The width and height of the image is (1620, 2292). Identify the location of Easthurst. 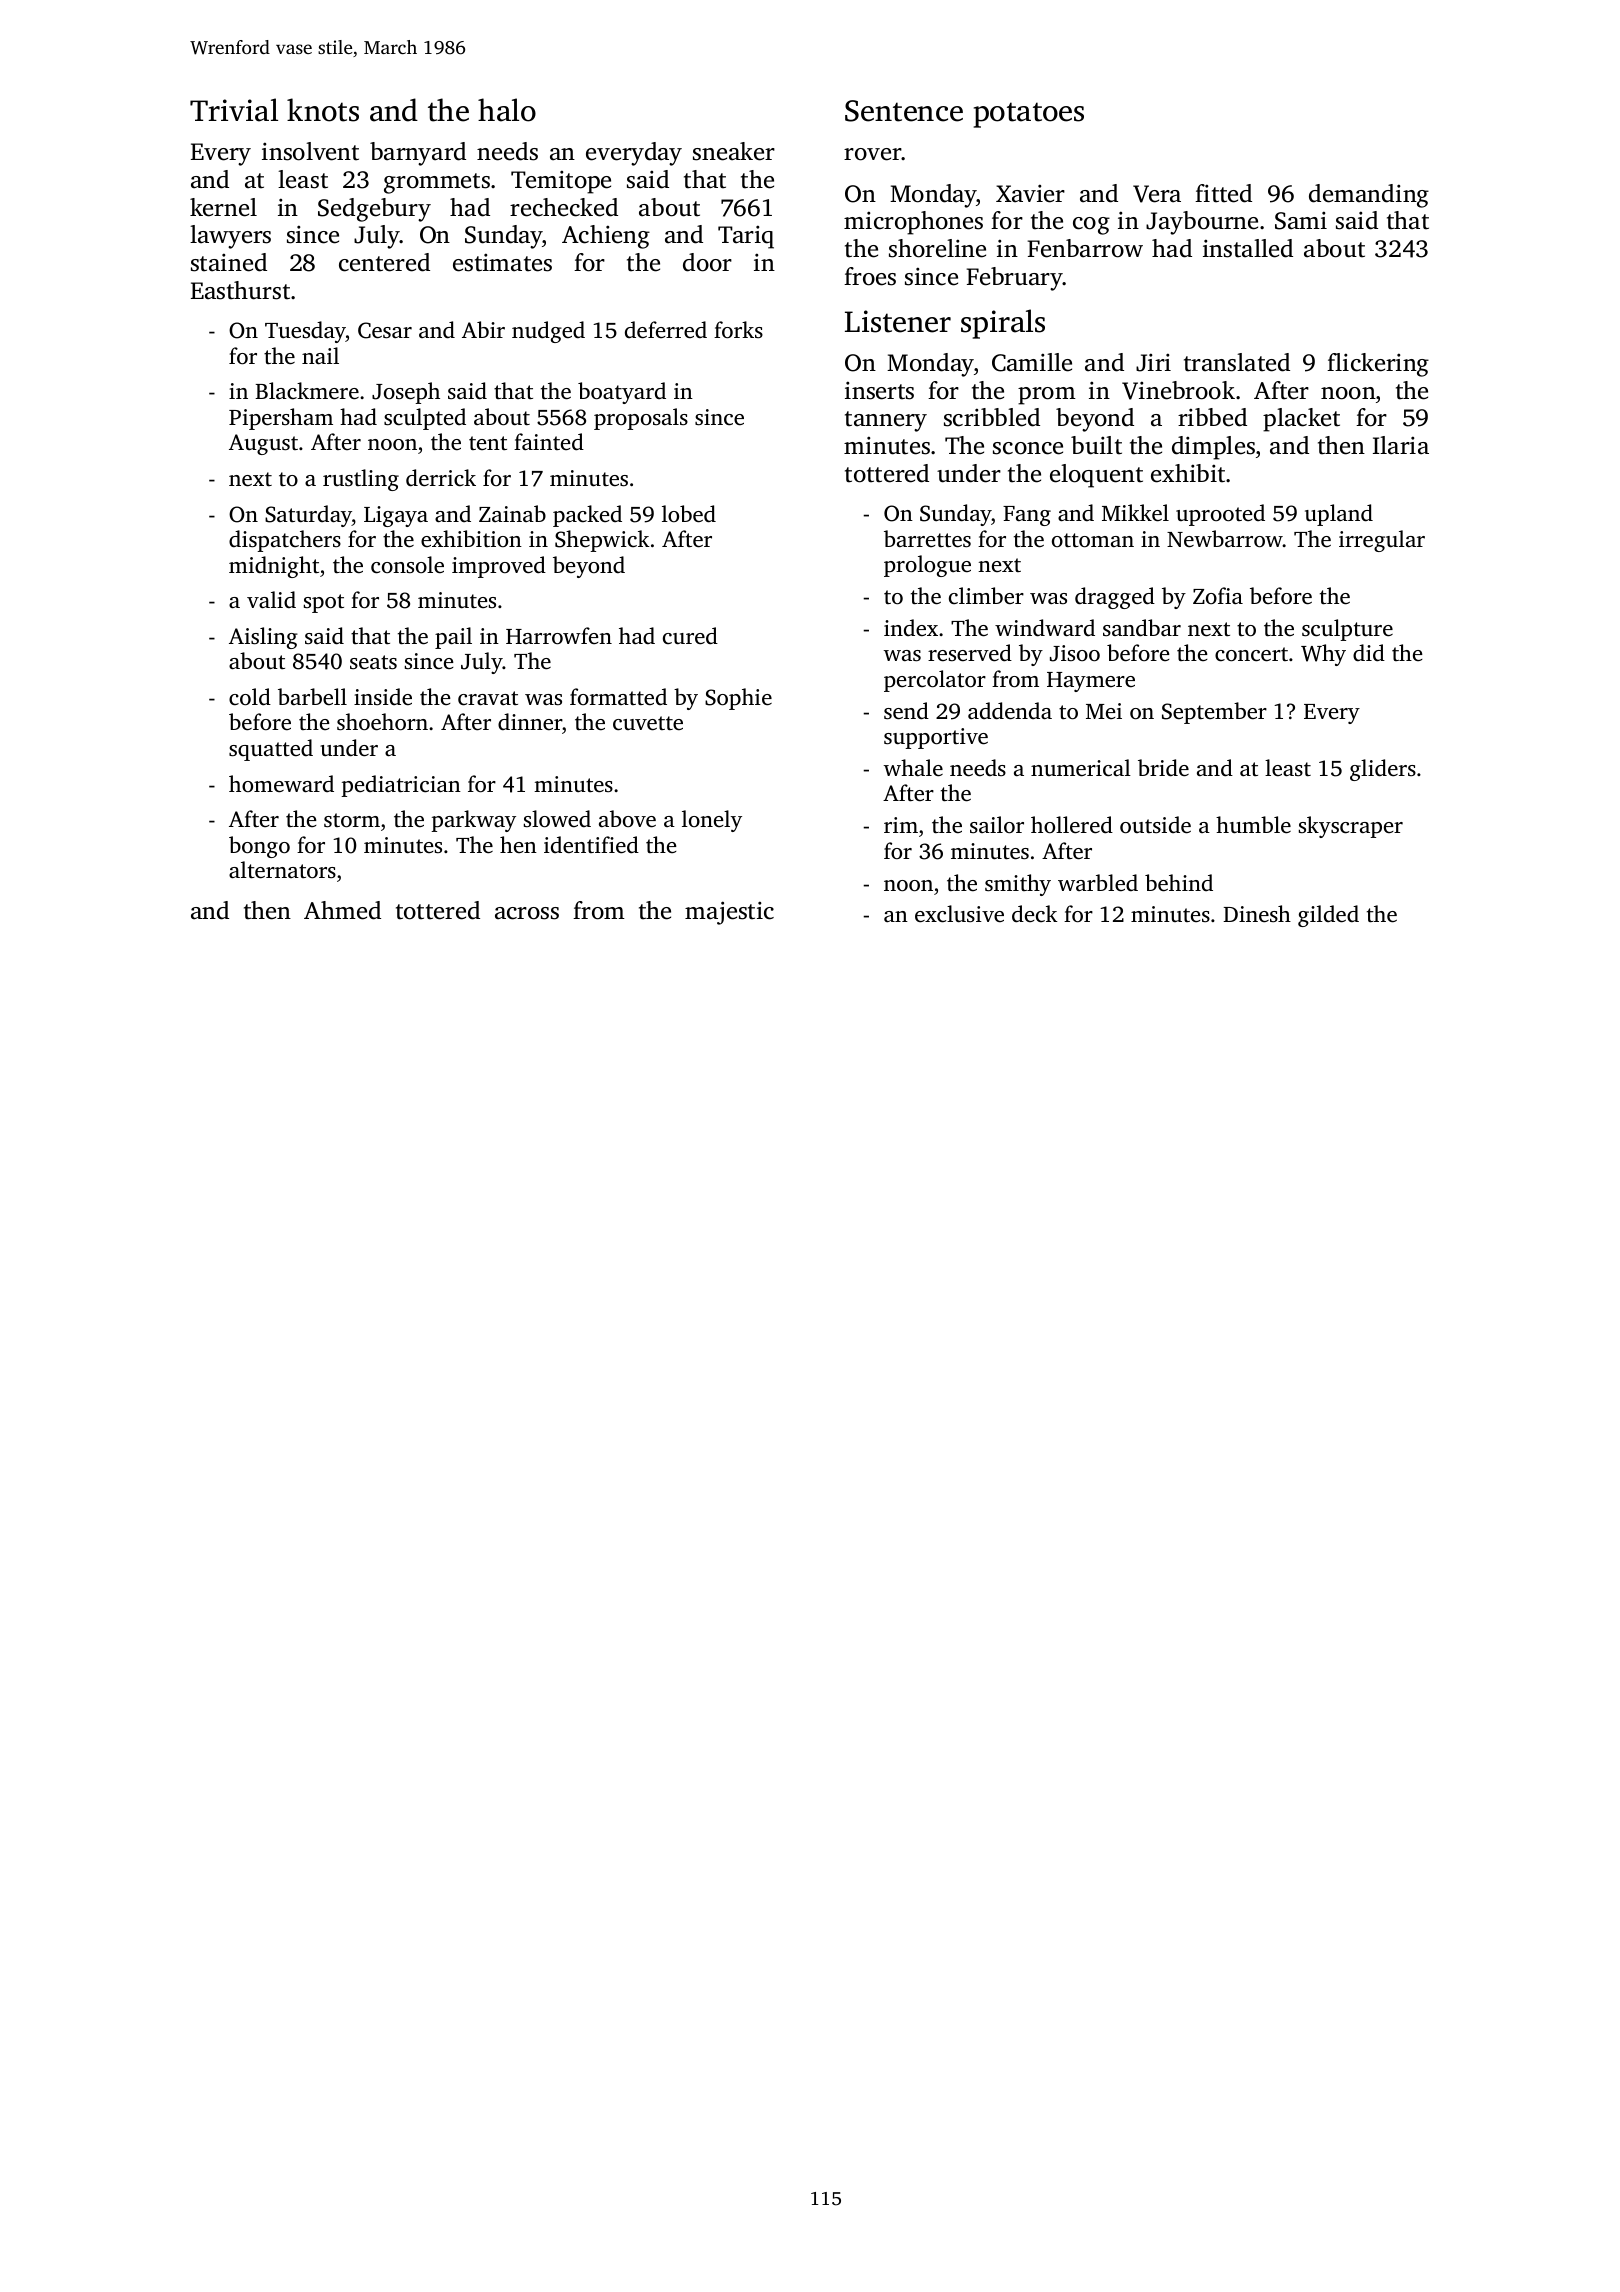
(240, 290).
